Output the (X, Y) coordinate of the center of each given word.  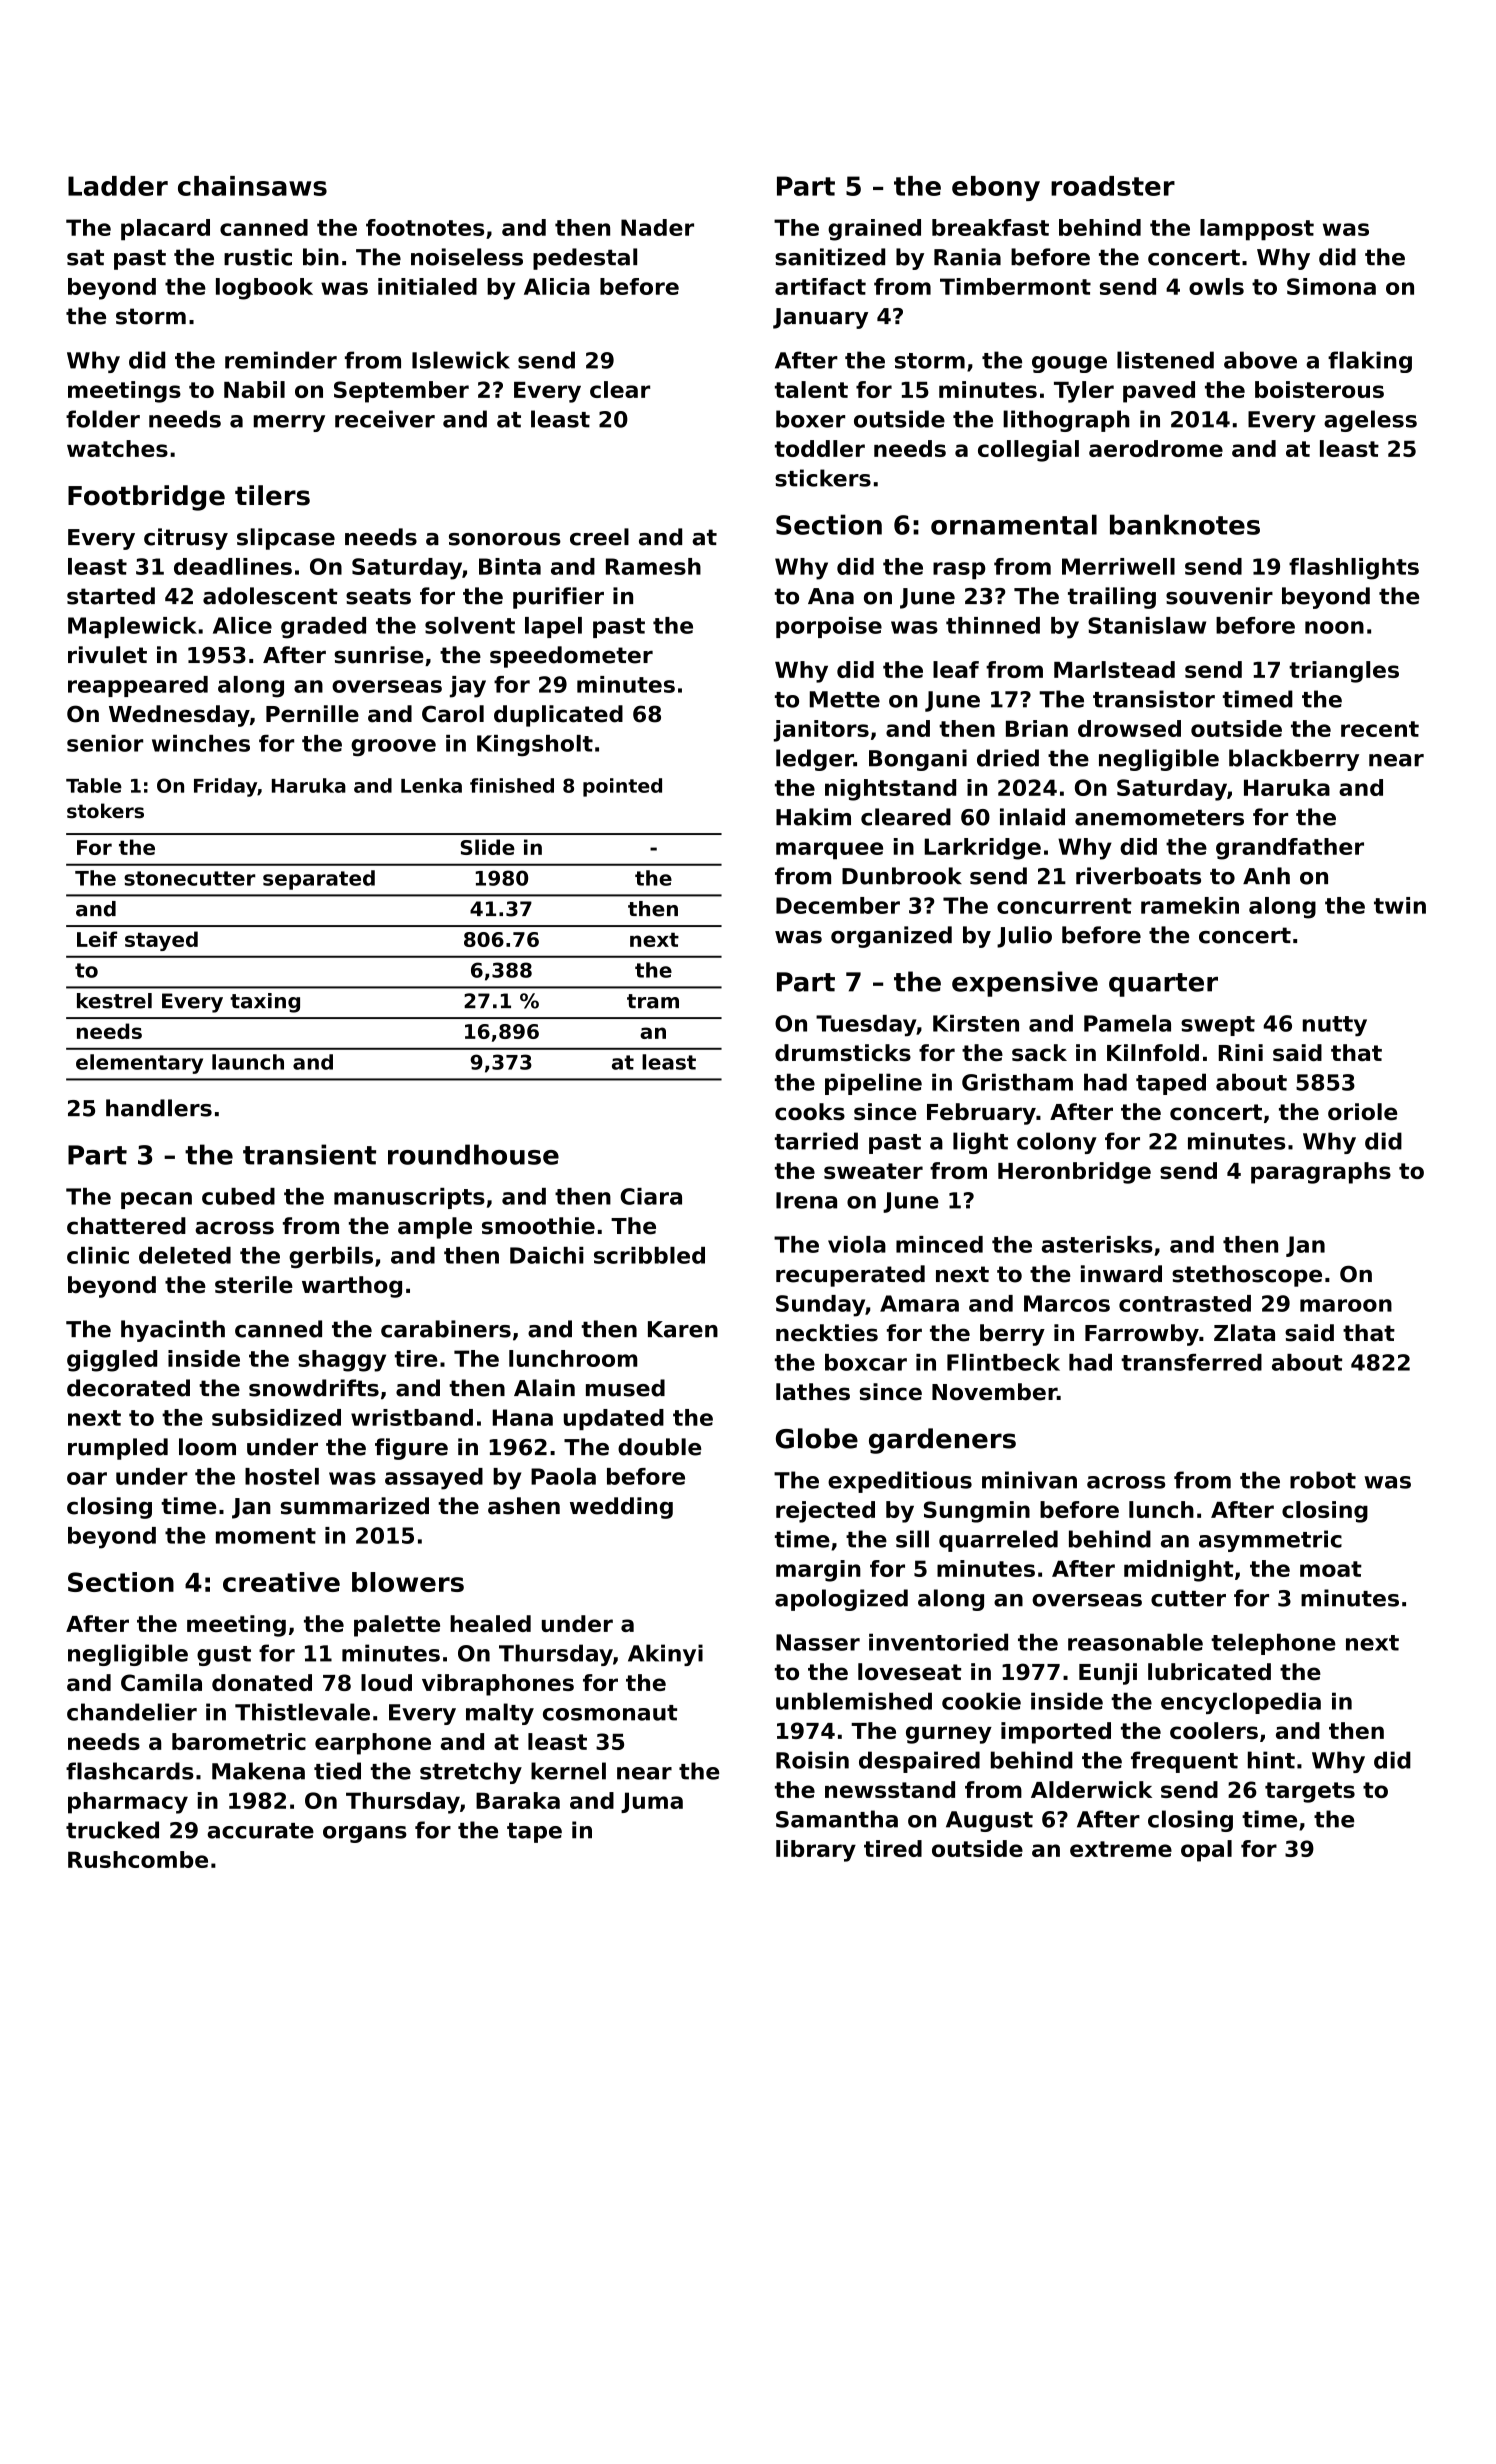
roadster (1113, 186)
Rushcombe (138, 1859)
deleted (185, 1255)
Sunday (820, 1306)
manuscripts (409, 1198)
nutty (1335, 1026)
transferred (1191, 1362)
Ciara (651, 1196)
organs (365, 1834)
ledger (815, 760)
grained (874, 230)
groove (393, 747)
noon (1334, 627)
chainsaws (252, 186)
